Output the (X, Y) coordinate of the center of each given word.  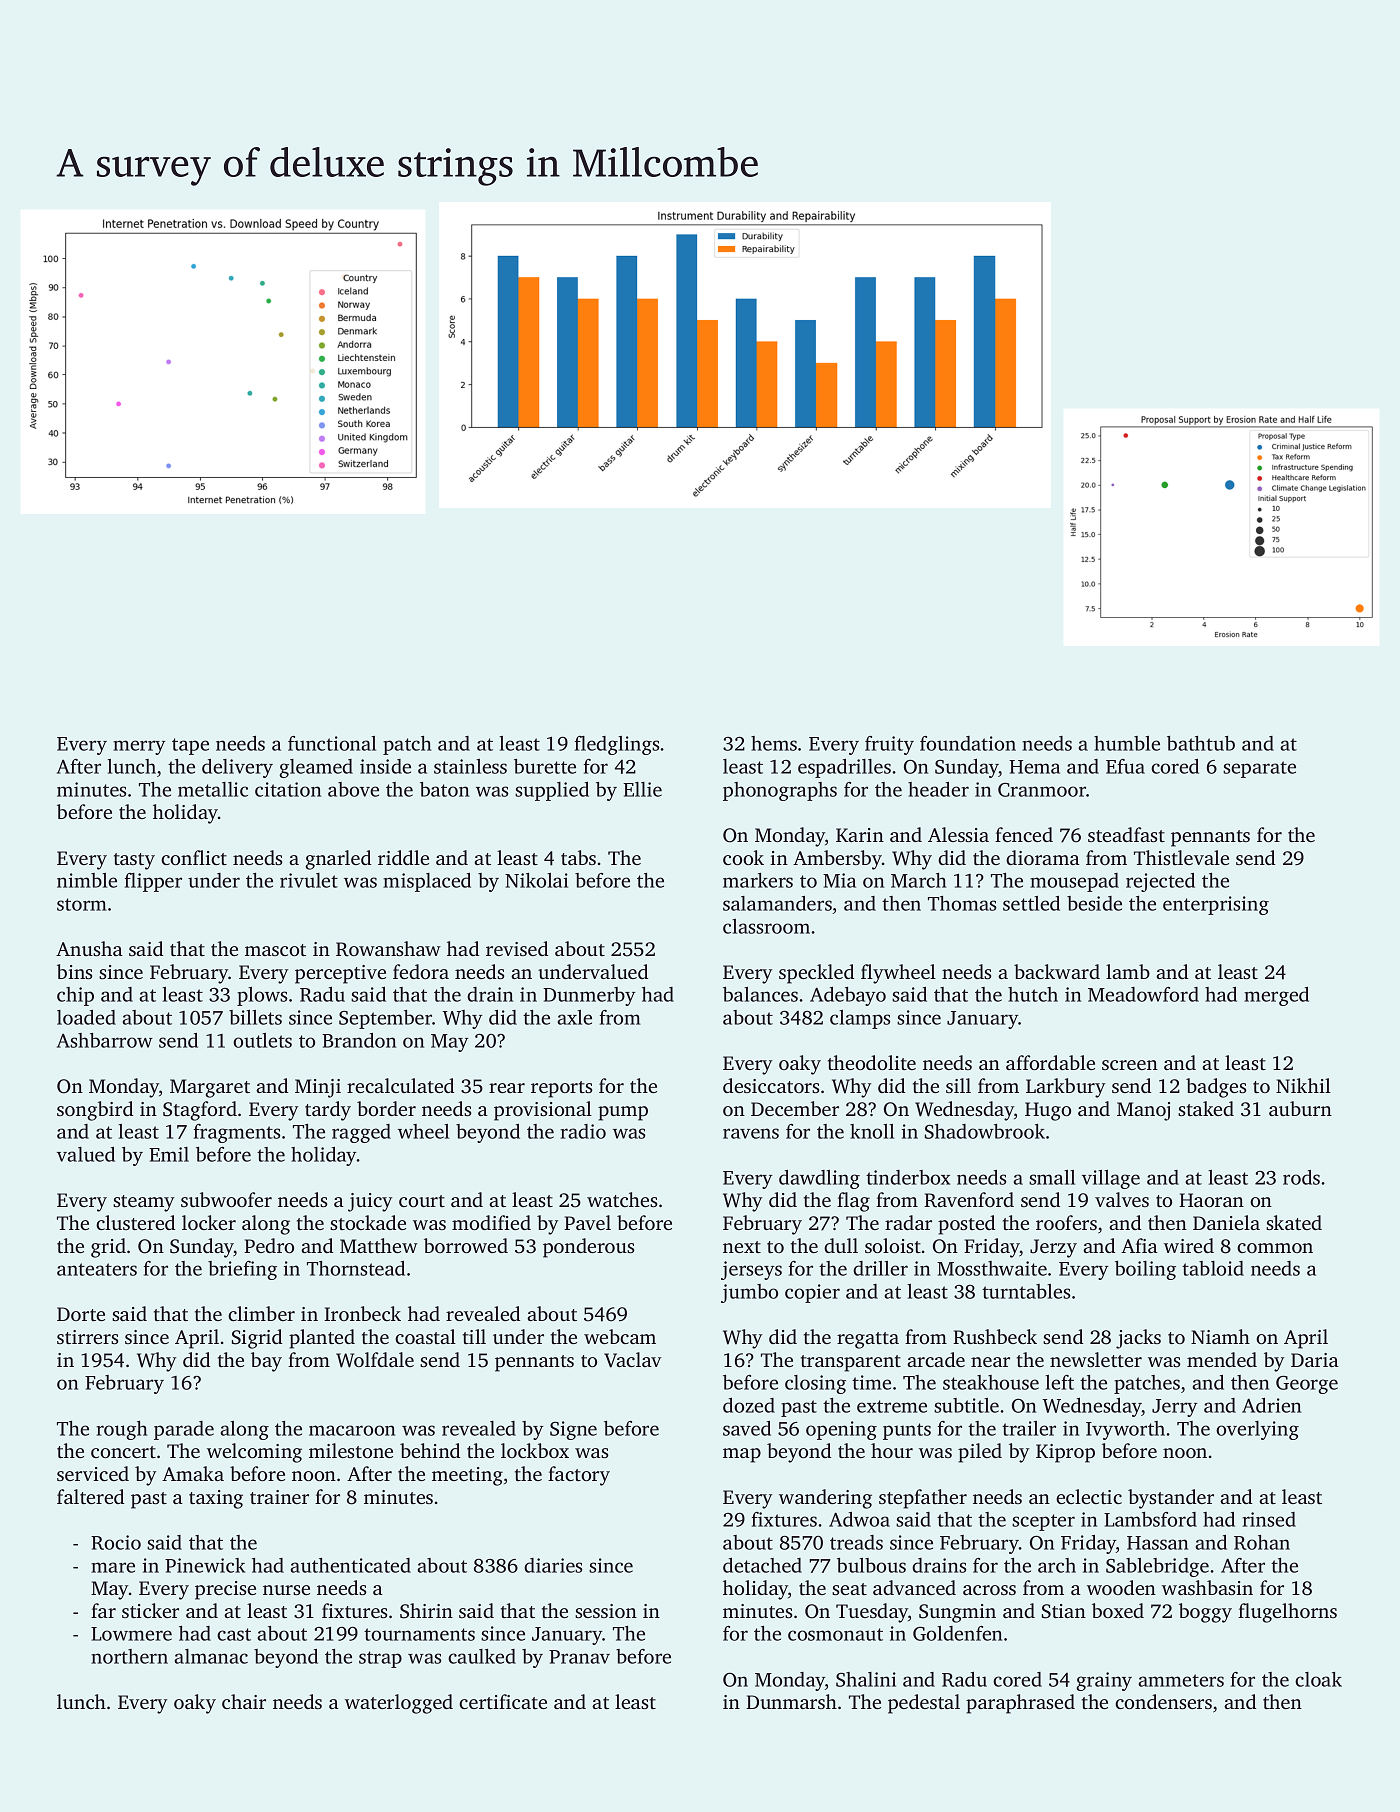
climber (261, 1313)
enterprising (1216, 905)
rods (1301, 1177)
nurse (286, 1590)
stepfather (923, 1499)
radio (583, 1131)
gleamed (316, 768)
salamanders (777, 903)
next (742, 1247)
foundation (968, 743)
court (422, 1201)
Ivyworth (1125, 1430)
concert (123, 1452)
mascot (275, 950)
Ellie (642, 789)
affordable (1050, 1062)
